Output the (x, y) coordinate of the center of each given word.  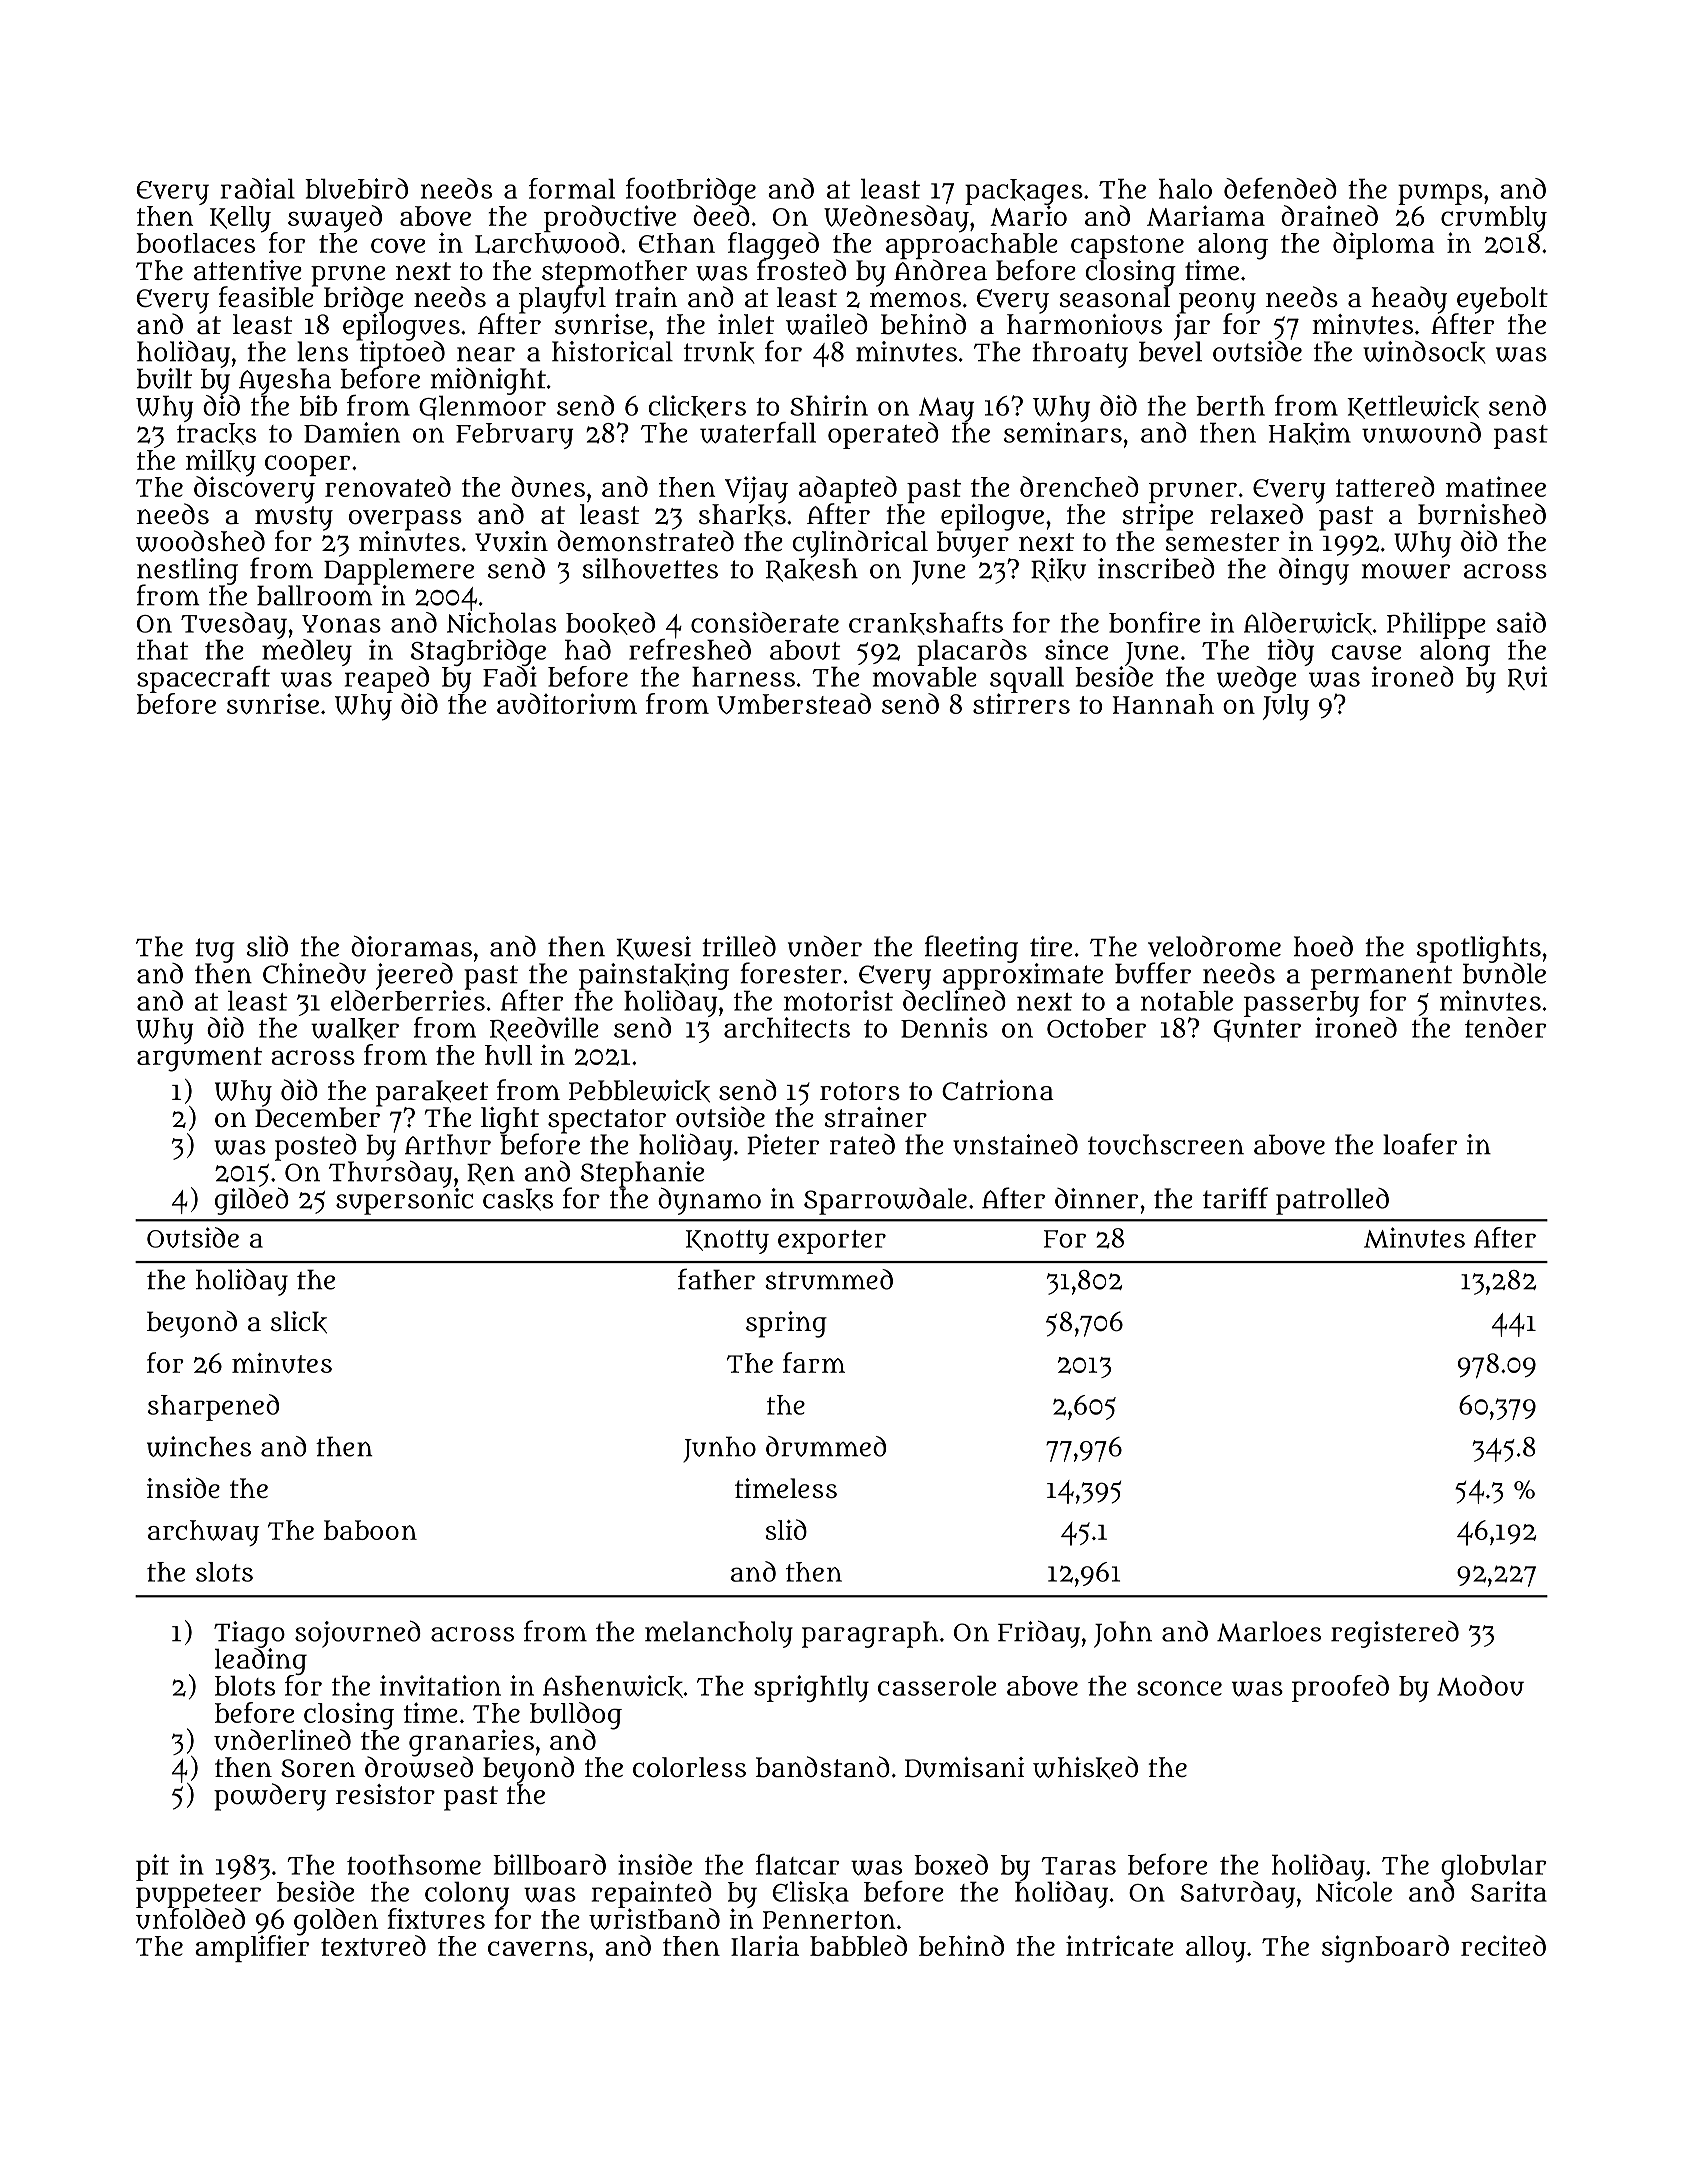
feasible (267, 297)
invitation (440, 1685)
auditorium (567, 703)
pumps (1440, 194)
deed (721, 215)
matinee (1496, 486)
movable (925, 676)
